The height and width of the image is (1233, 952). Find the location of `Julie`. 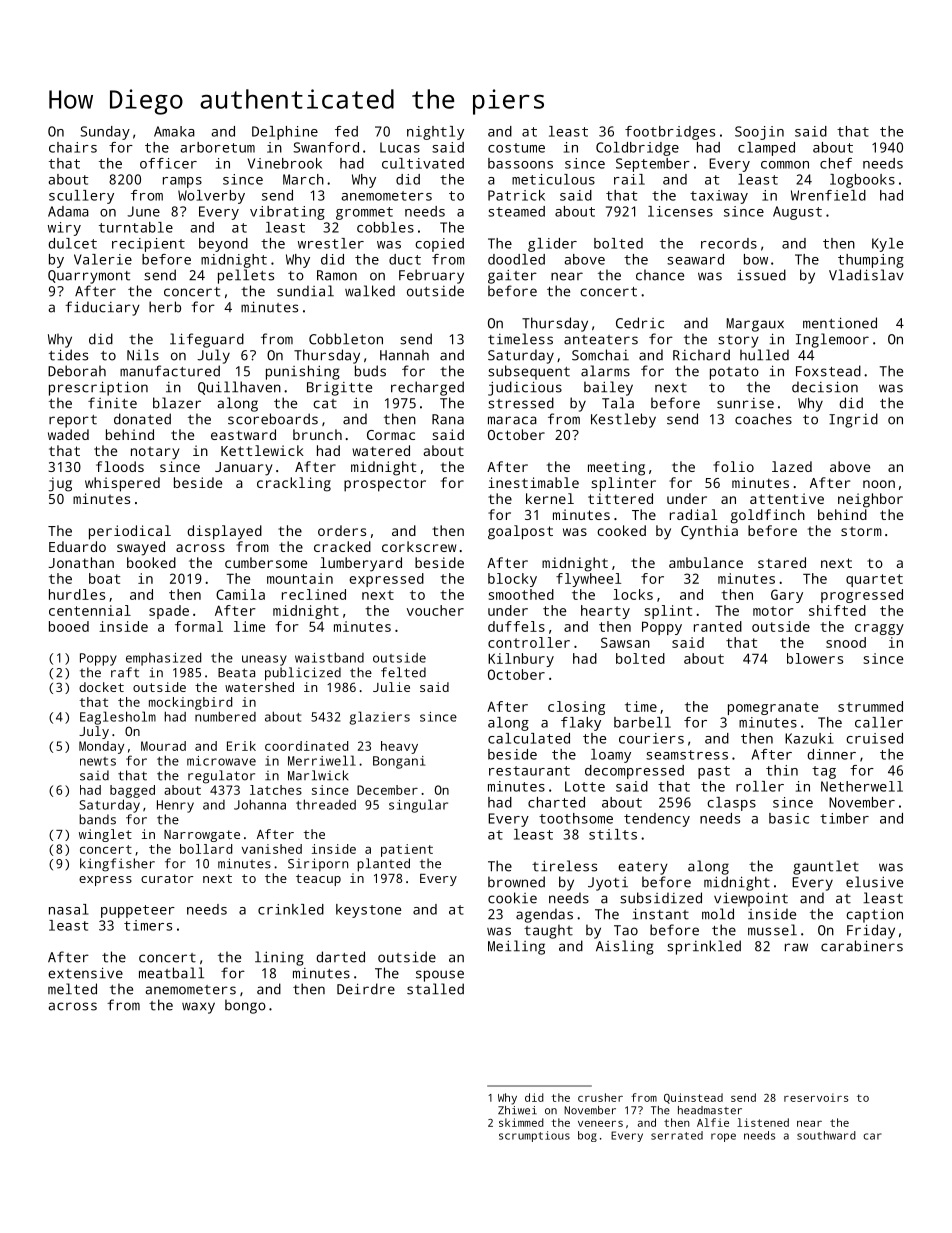

Julie is located at coordinates (391, 687).
